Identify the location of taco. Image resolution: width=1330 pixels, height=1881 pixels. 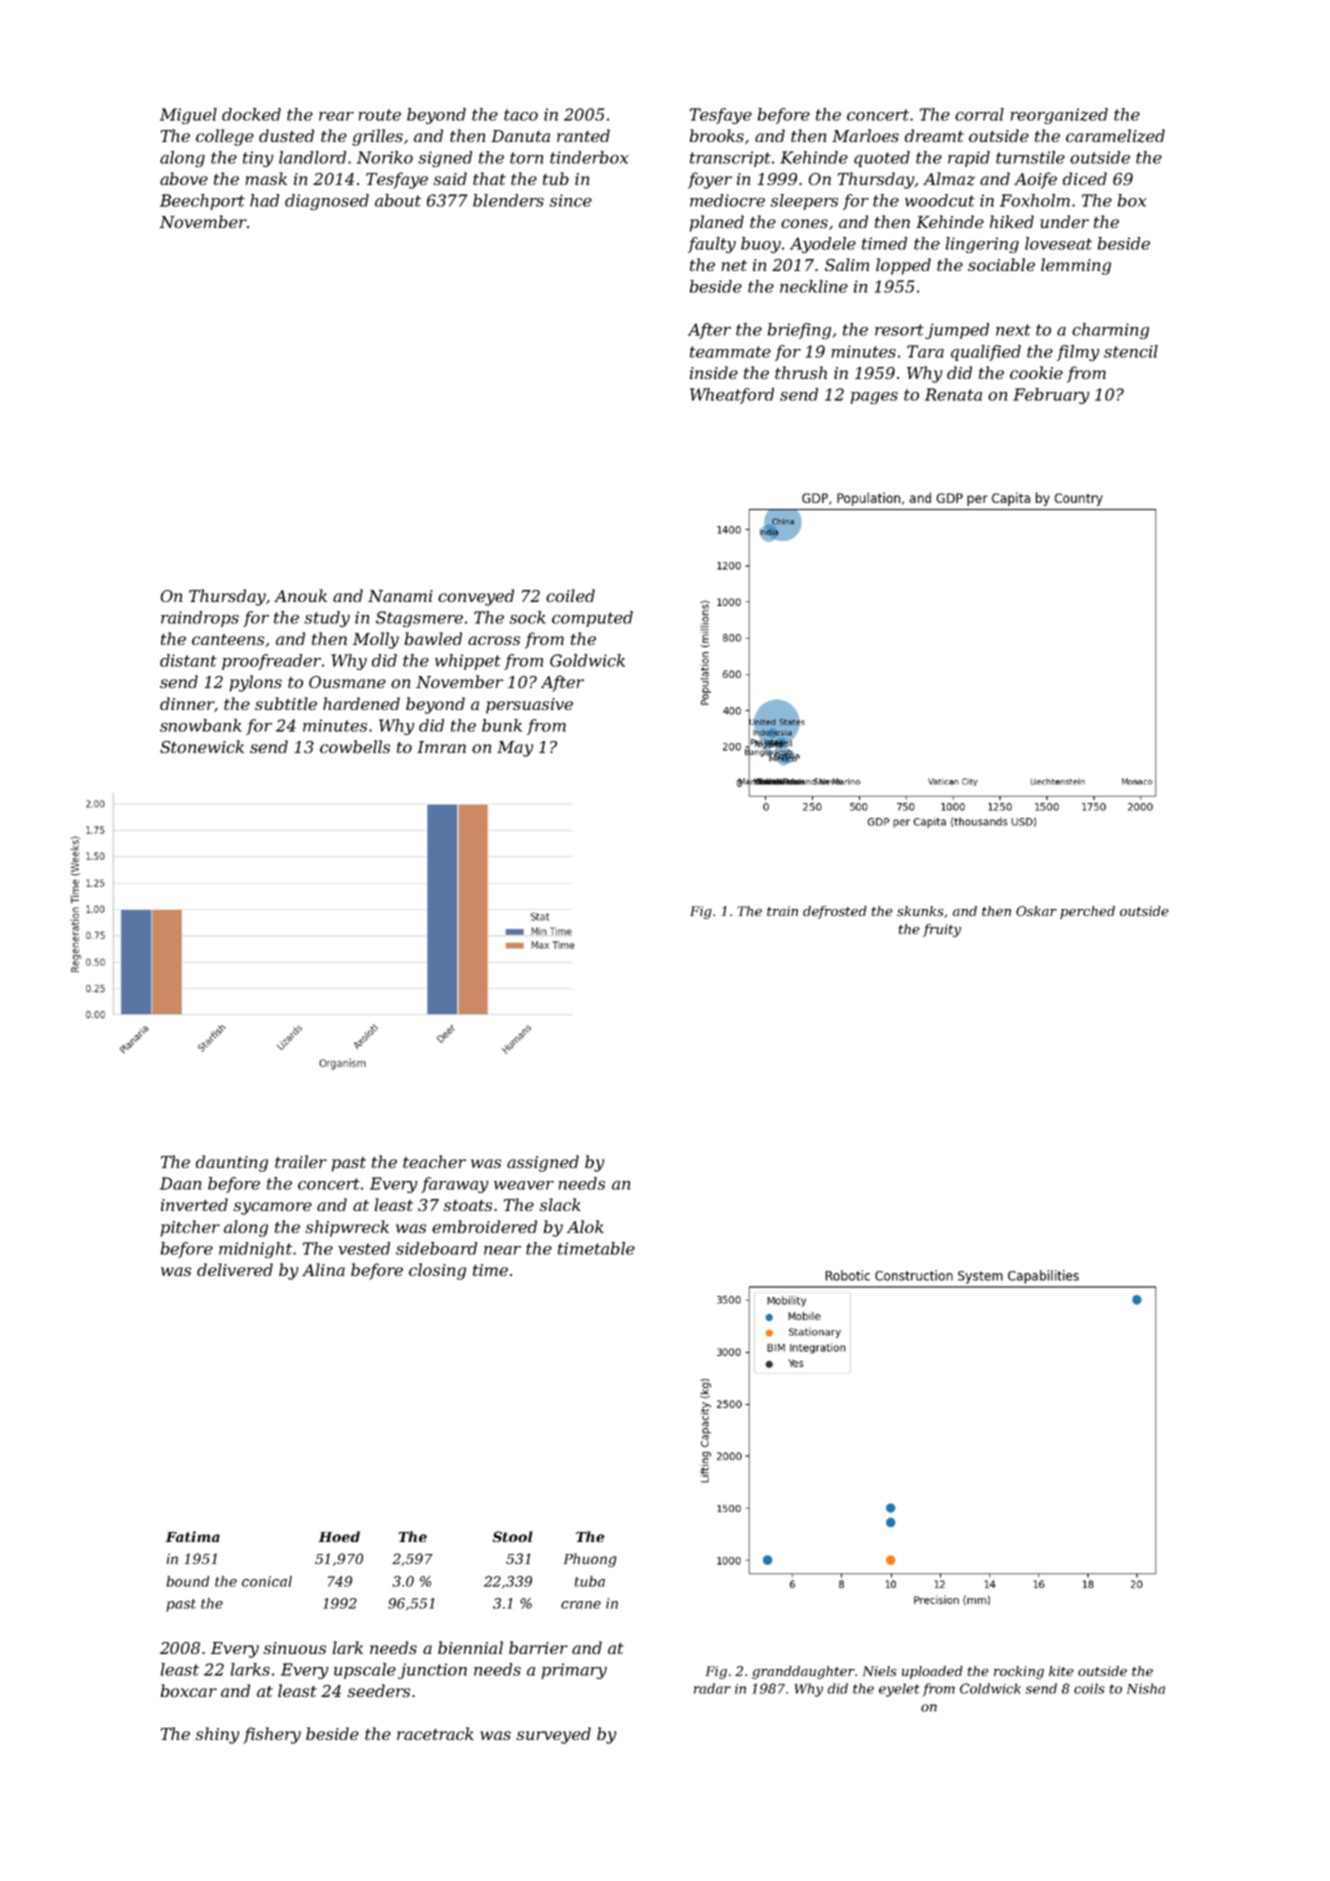
(521, 115).
